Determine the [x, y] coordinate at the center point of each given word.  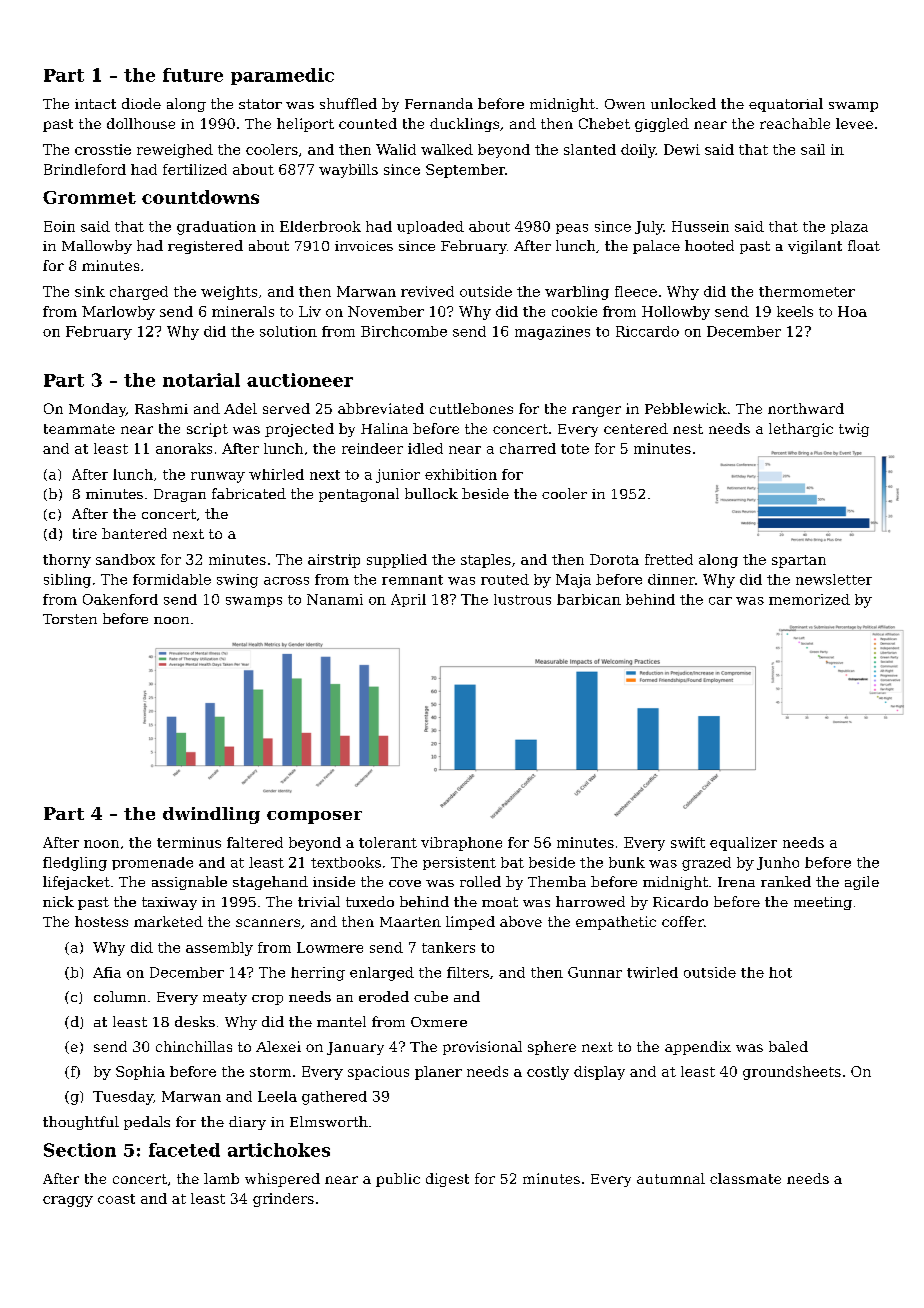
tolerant [388, 842]
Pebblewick [686, 408]
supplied [397, 561]
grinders [283, 1200]
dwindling [211, 815]
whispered [282, 1180]
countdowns [200, 197]
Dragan [180, 495]
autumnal [671, 1178]
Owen [625, 104]
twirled [652, 972]
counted [368, 123]
